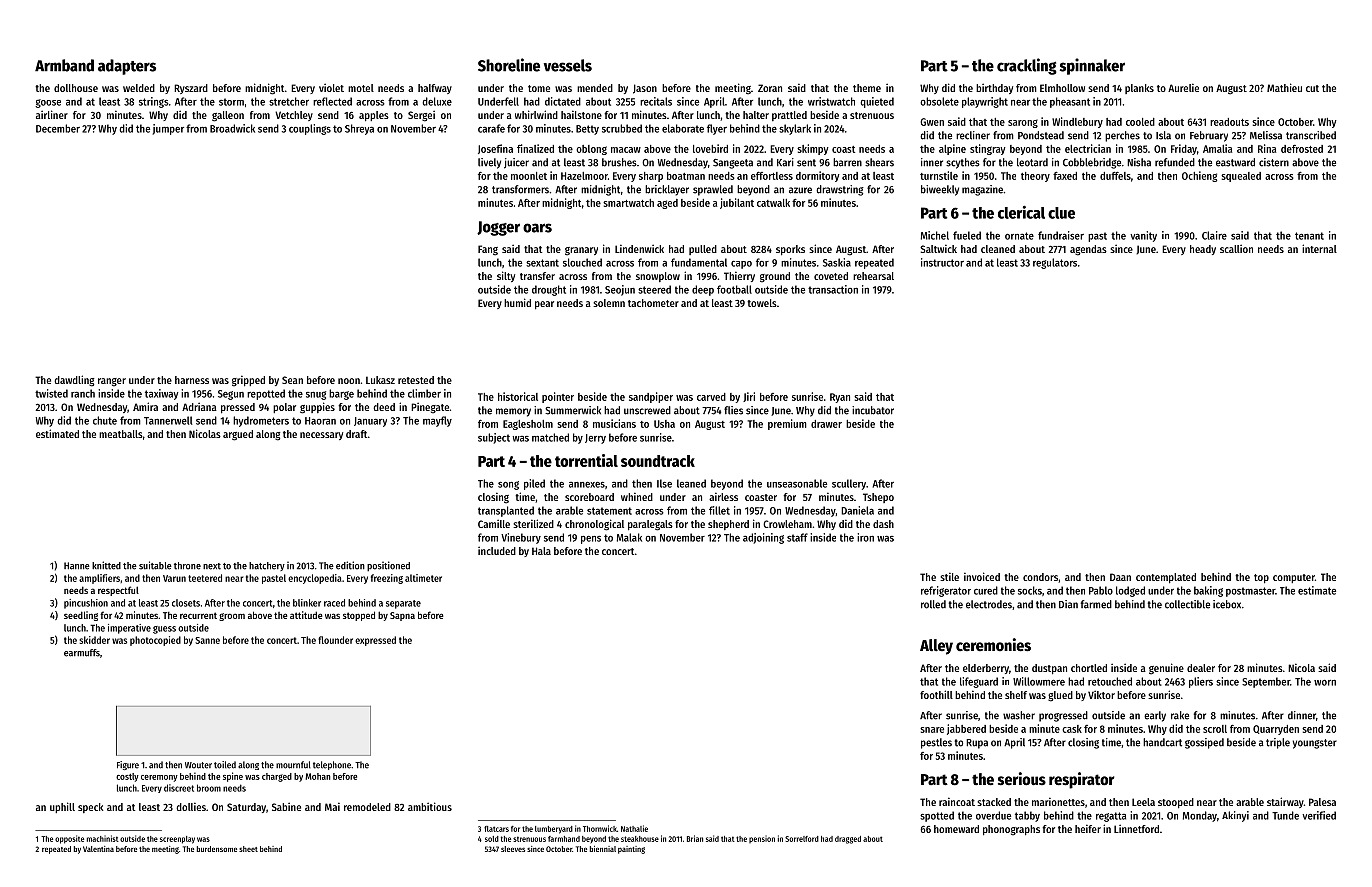 This document has height=887, width=1372. What do you see at coordinates (568, 65) in the document?
I see `vessels` at bounding box center [568, 65].
